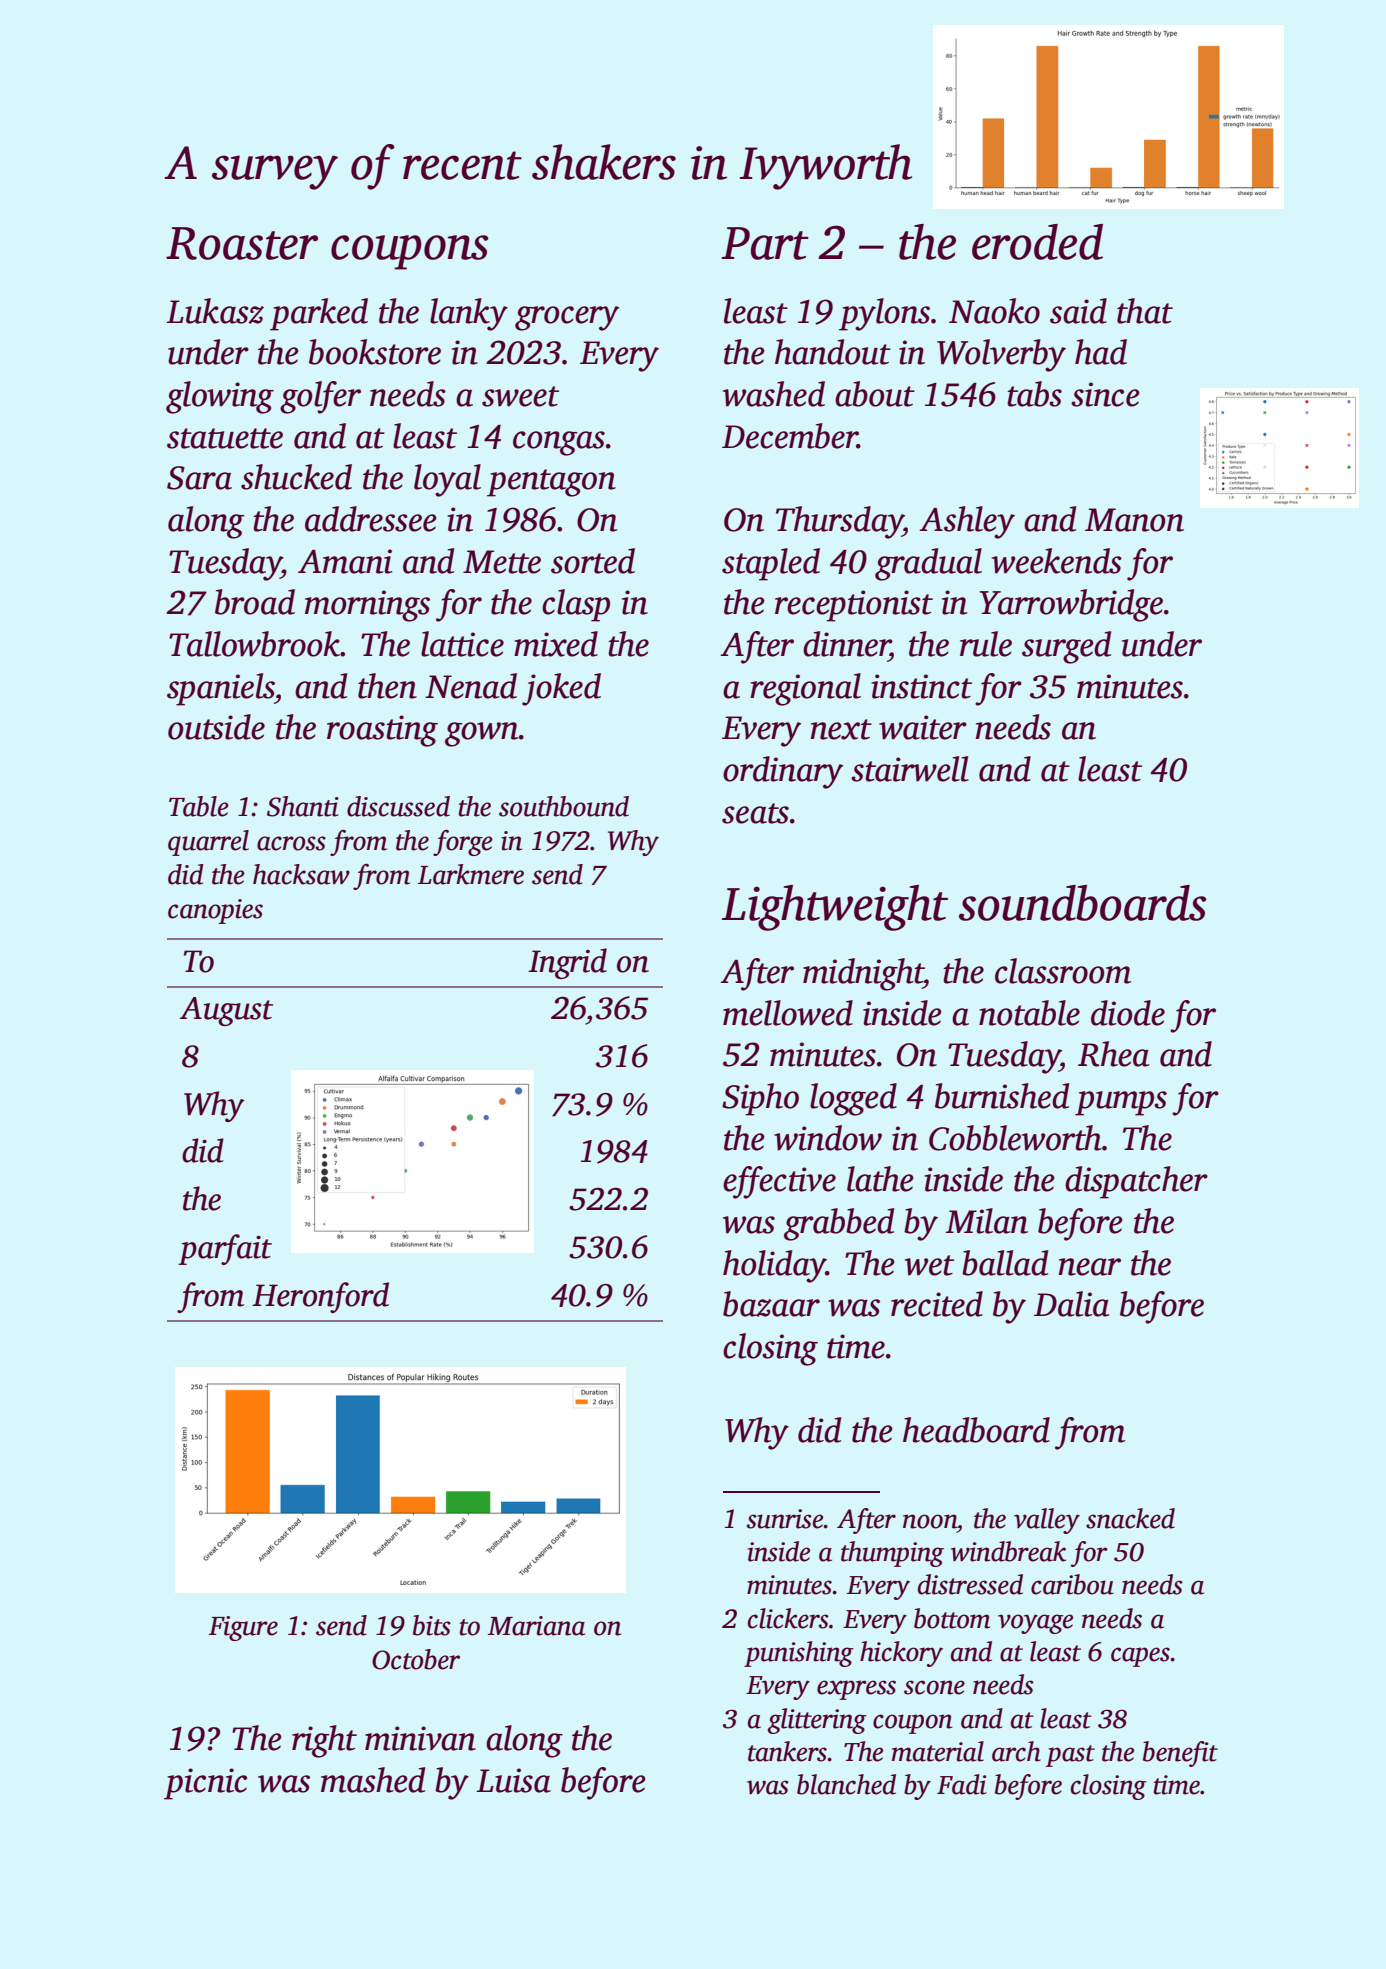  What do you see at coordinates (567, 963) in the image?
I see `Ingrid` at bounding box center [567, 963].
